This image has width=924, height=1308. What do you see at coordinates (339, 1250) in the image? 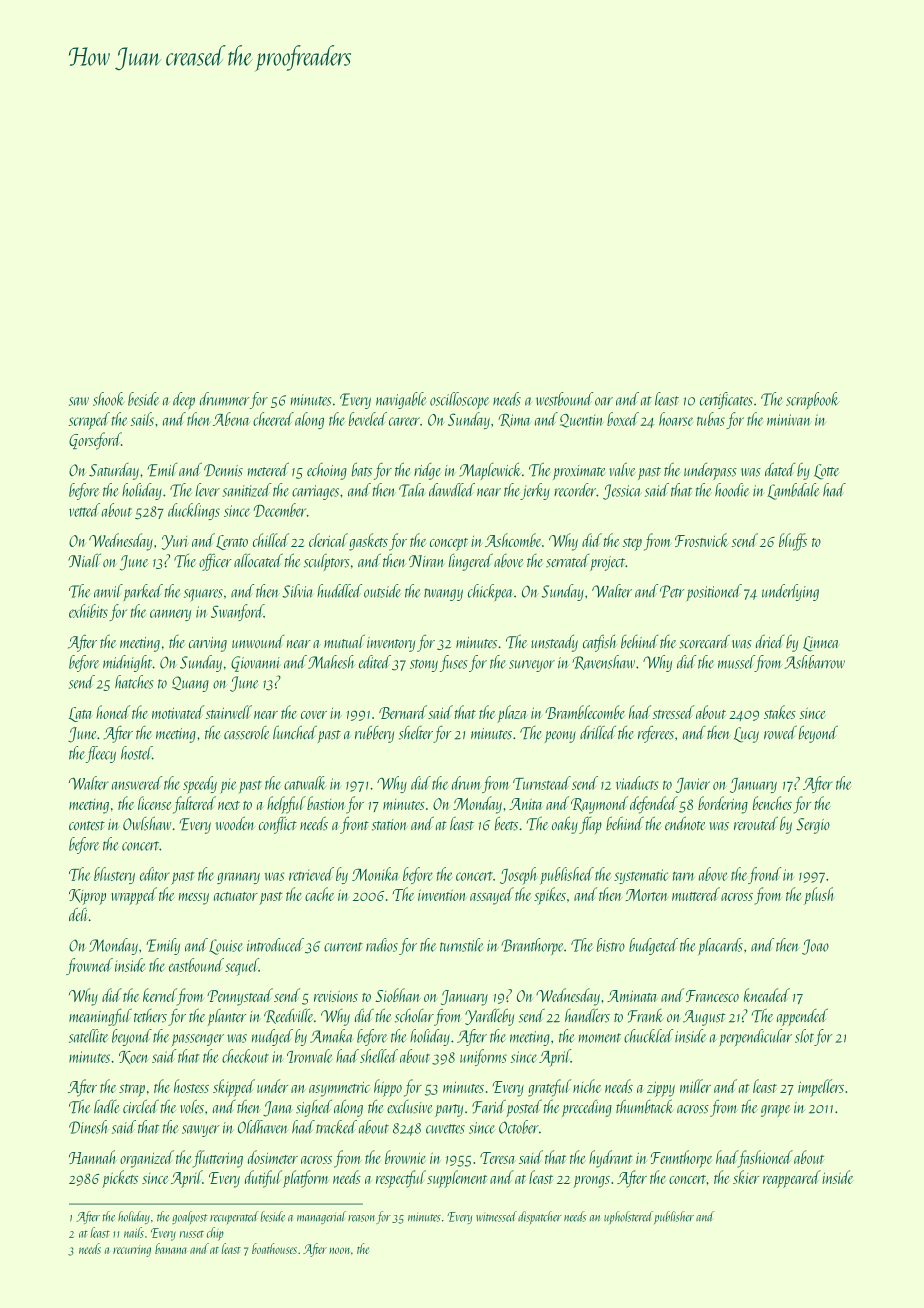
I see `noon` at bounding box center [339, 1250].
